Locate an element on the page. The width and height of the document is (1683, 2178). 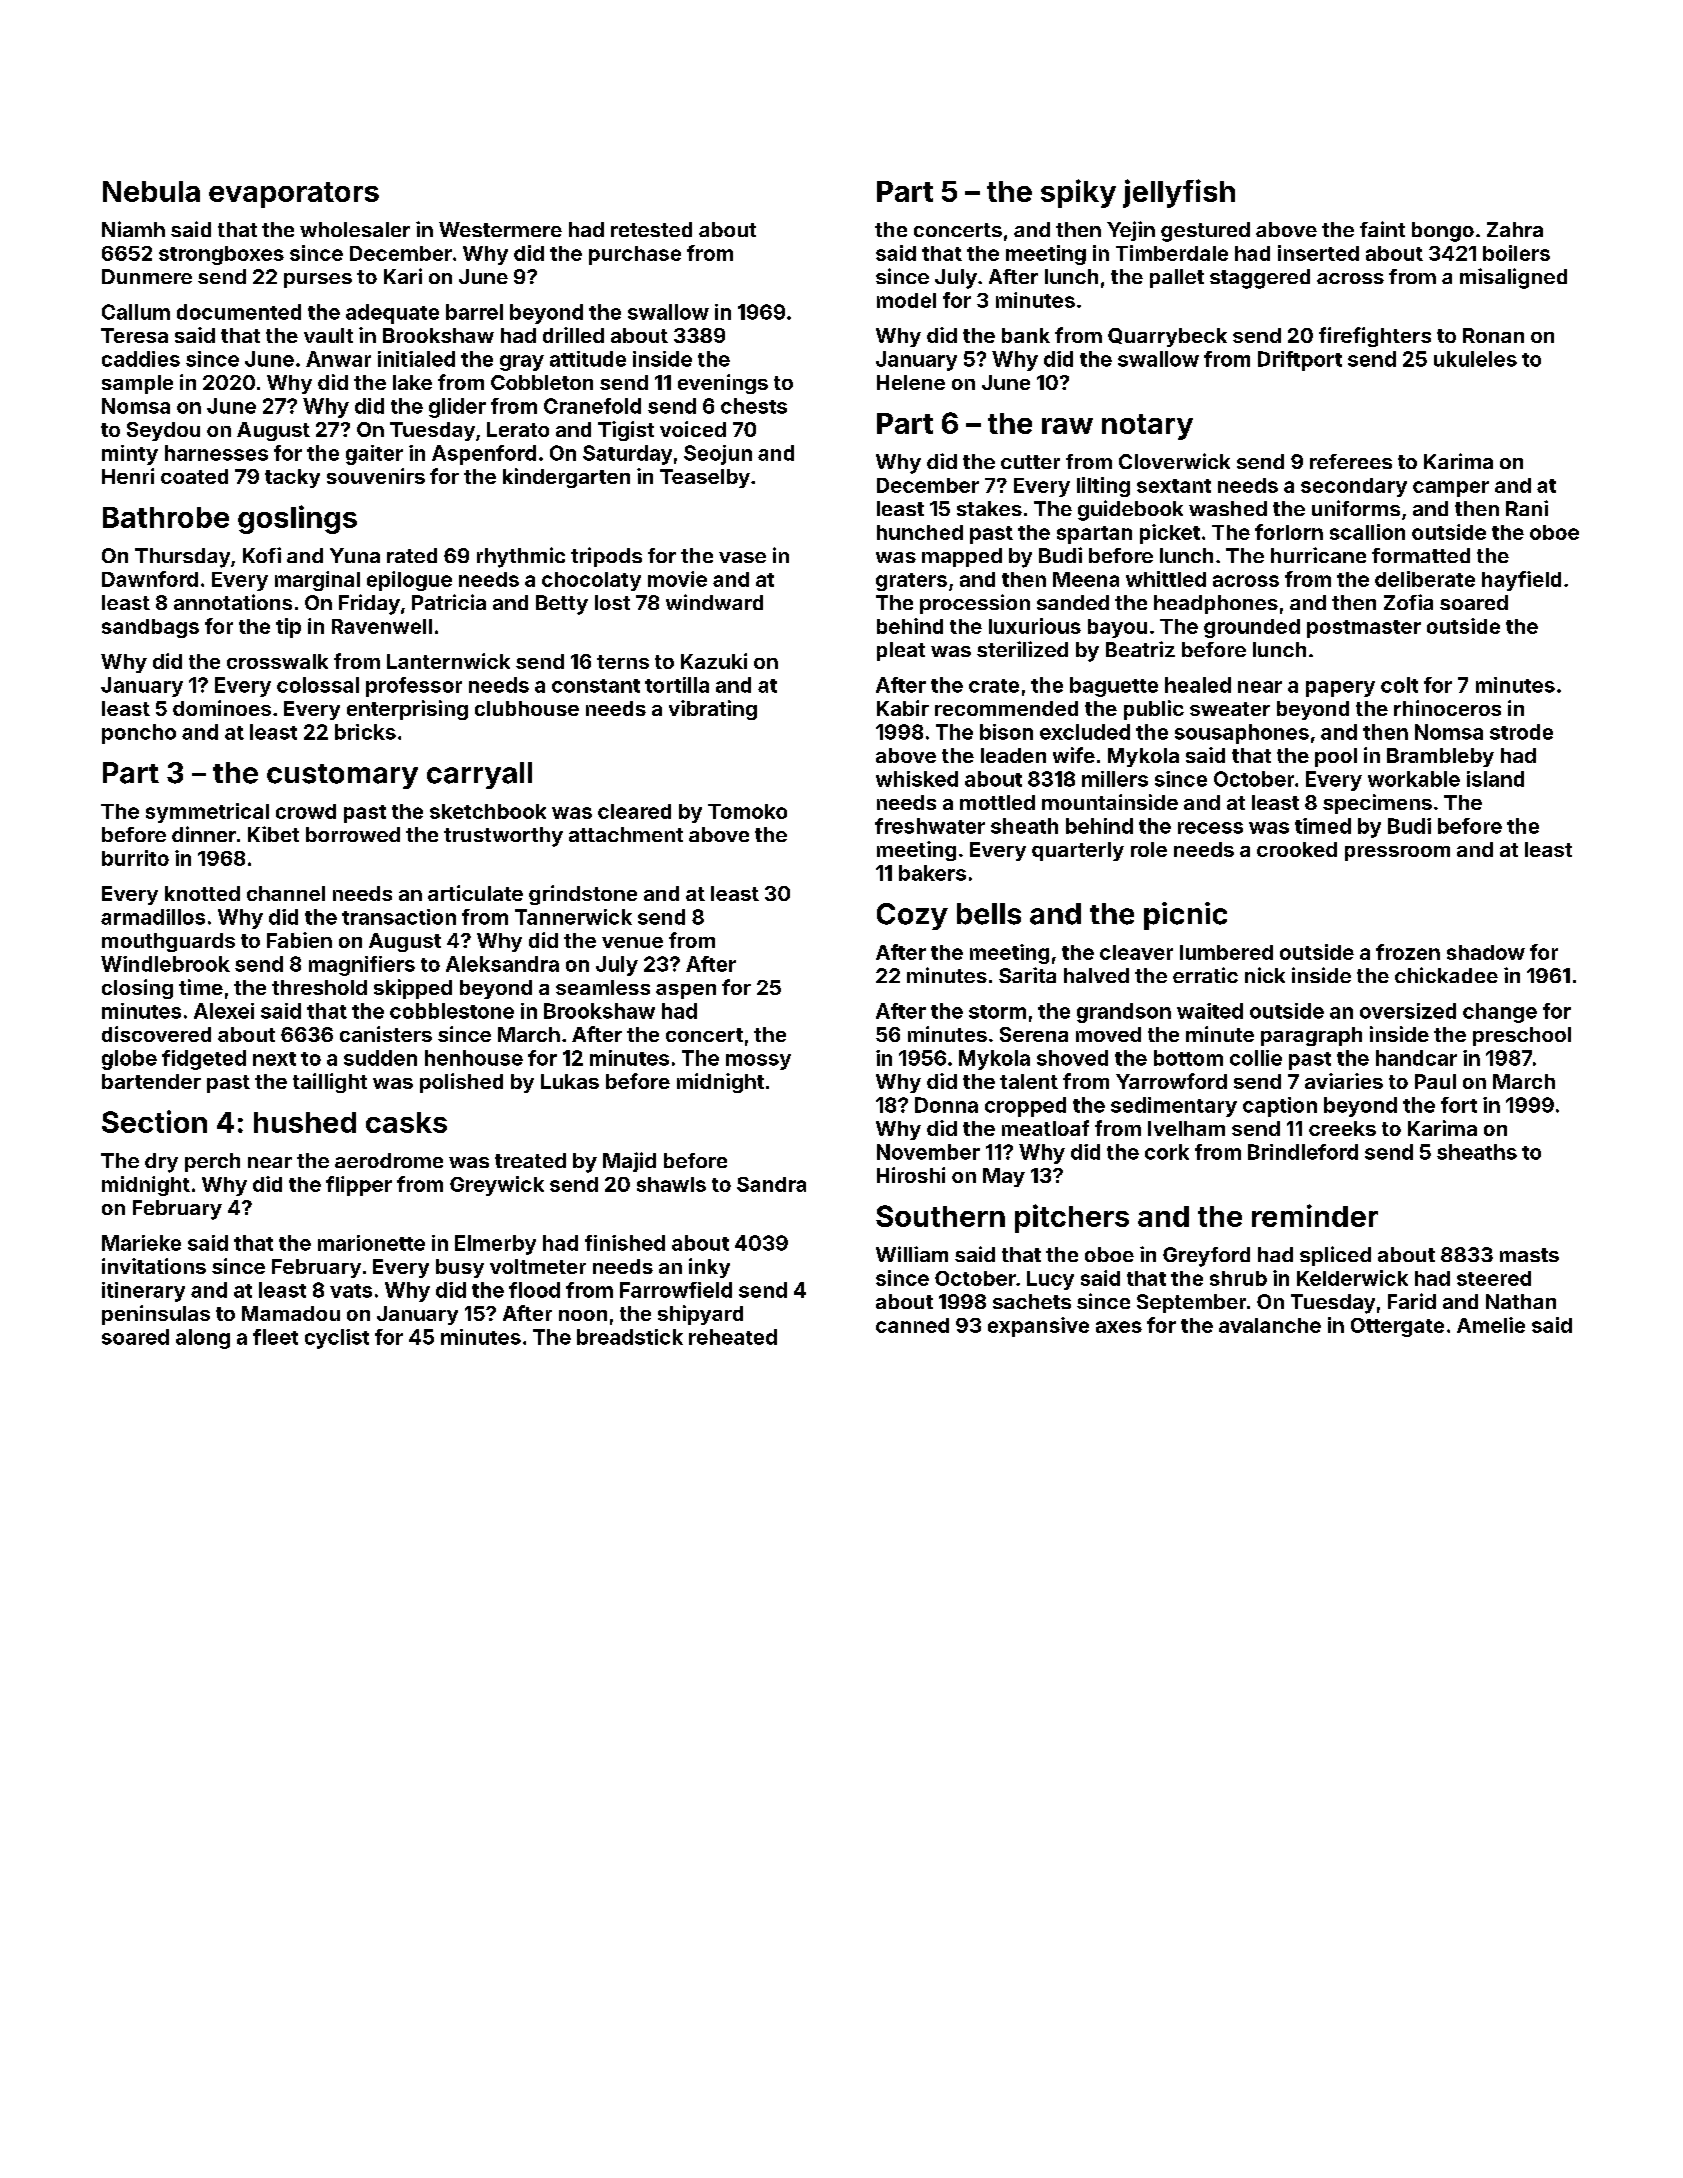
Marieke is located at coordinates (141, 1243).
